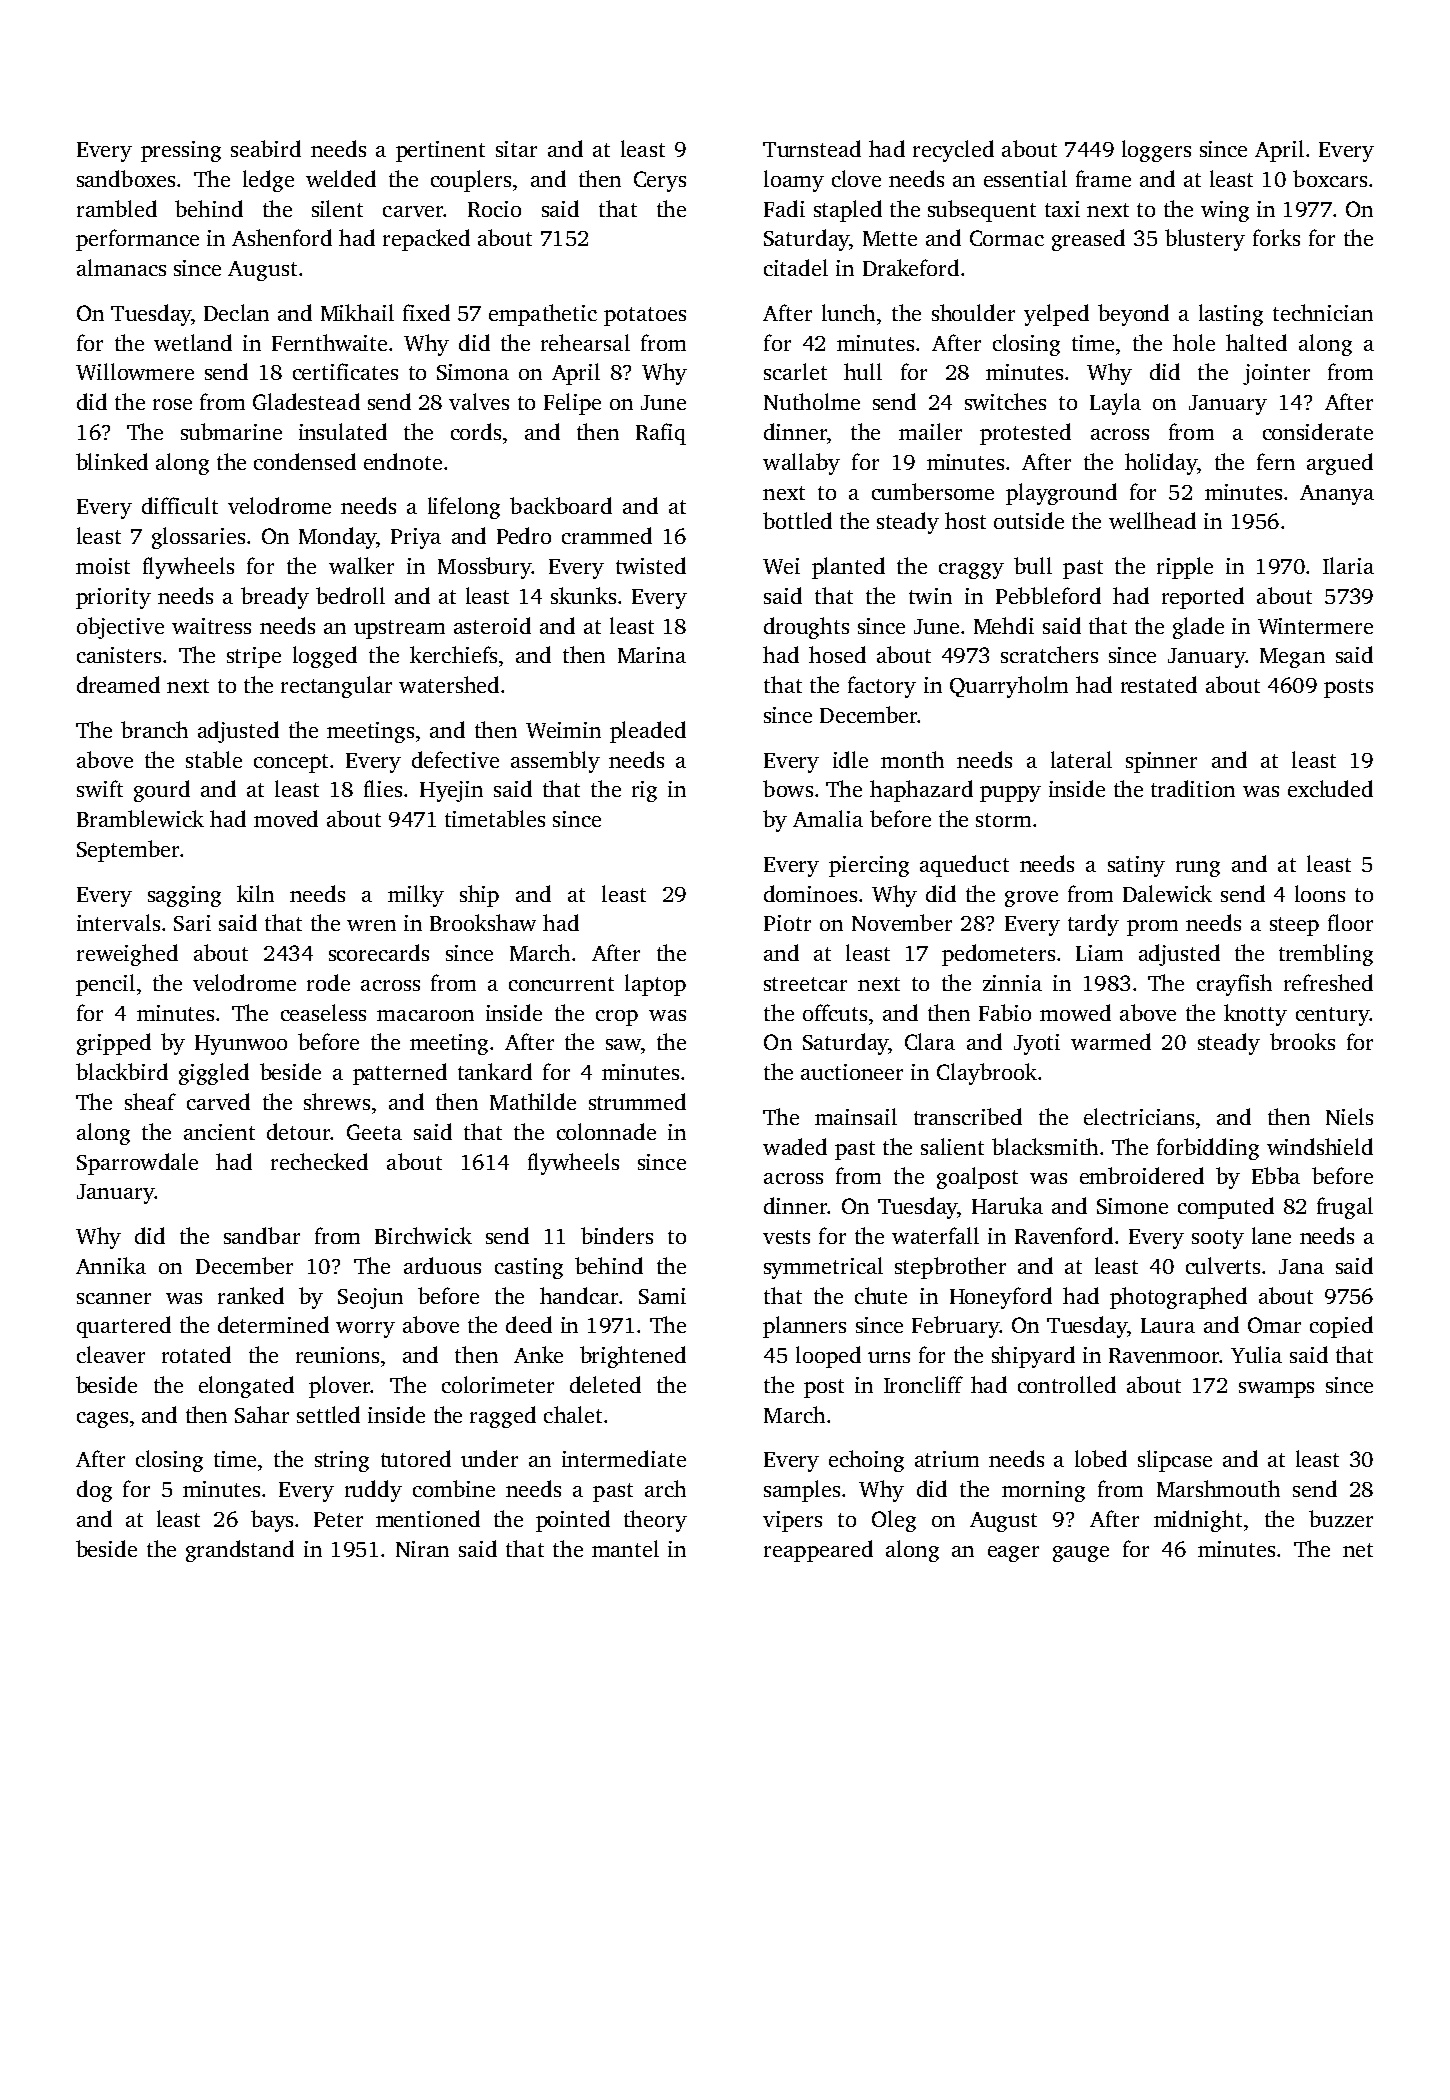 This screenshot has height=2100, width=1450. I want to click on Wintermere, so click(1315, 626).
